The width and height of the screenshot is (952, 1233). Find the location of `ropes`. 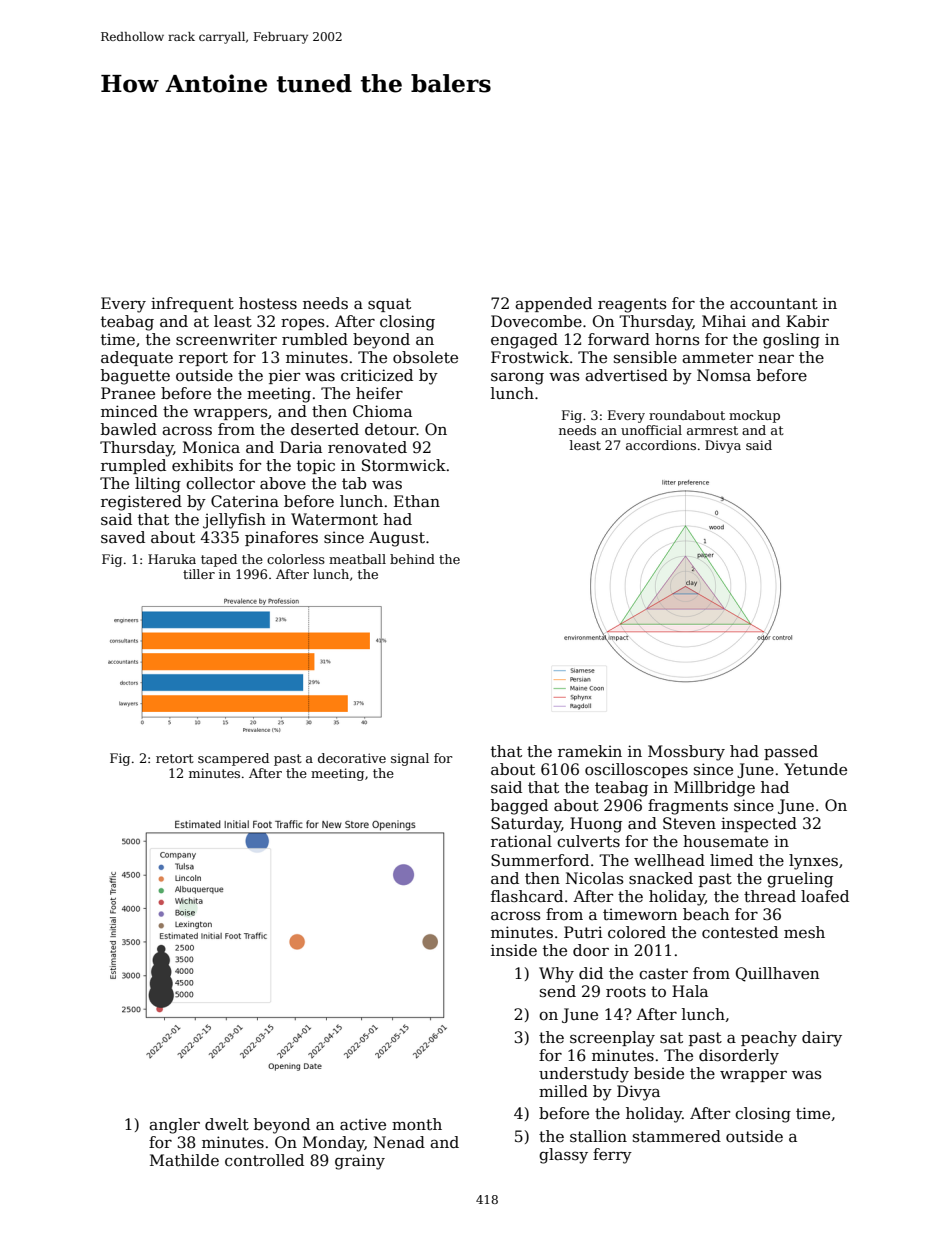

ropes is located at coordinates (303, 324).
